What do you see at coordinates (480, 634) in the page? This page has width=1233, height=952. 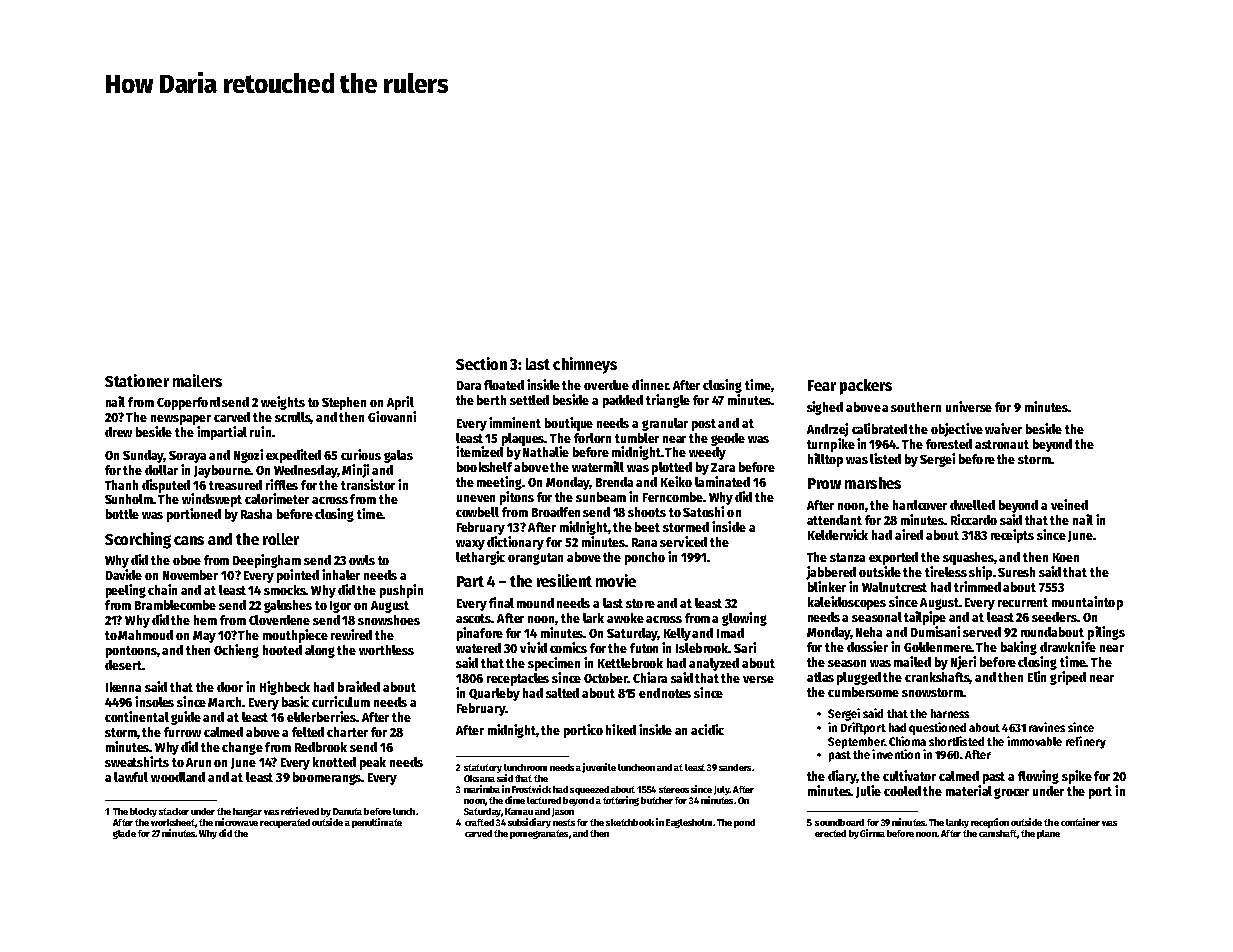 I see `pinafore` at bounding box center [480, 634].
